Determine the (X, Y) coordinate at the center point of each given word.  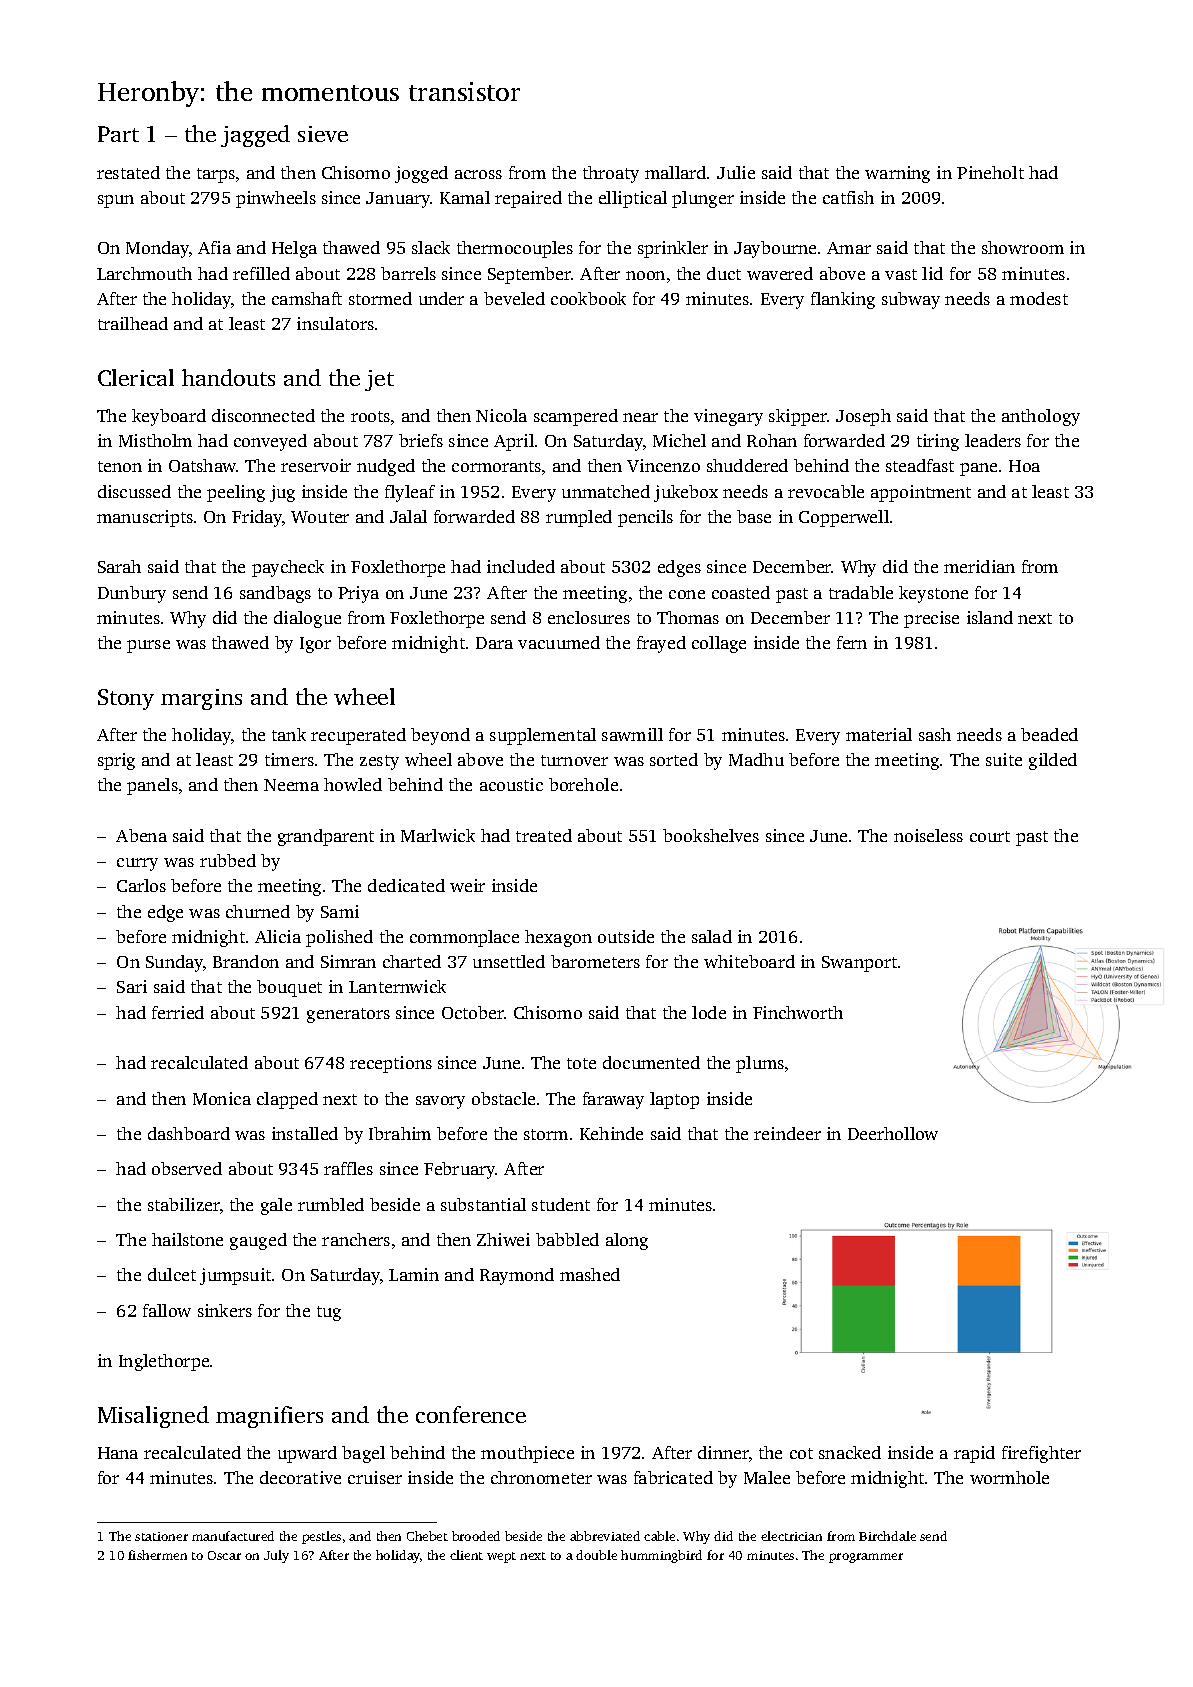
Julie (736, 172)
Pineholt (990, 172)
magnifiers (269, 1417)
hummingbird (661, 1556)
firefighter (1041, 1454)
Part (118, 134)
